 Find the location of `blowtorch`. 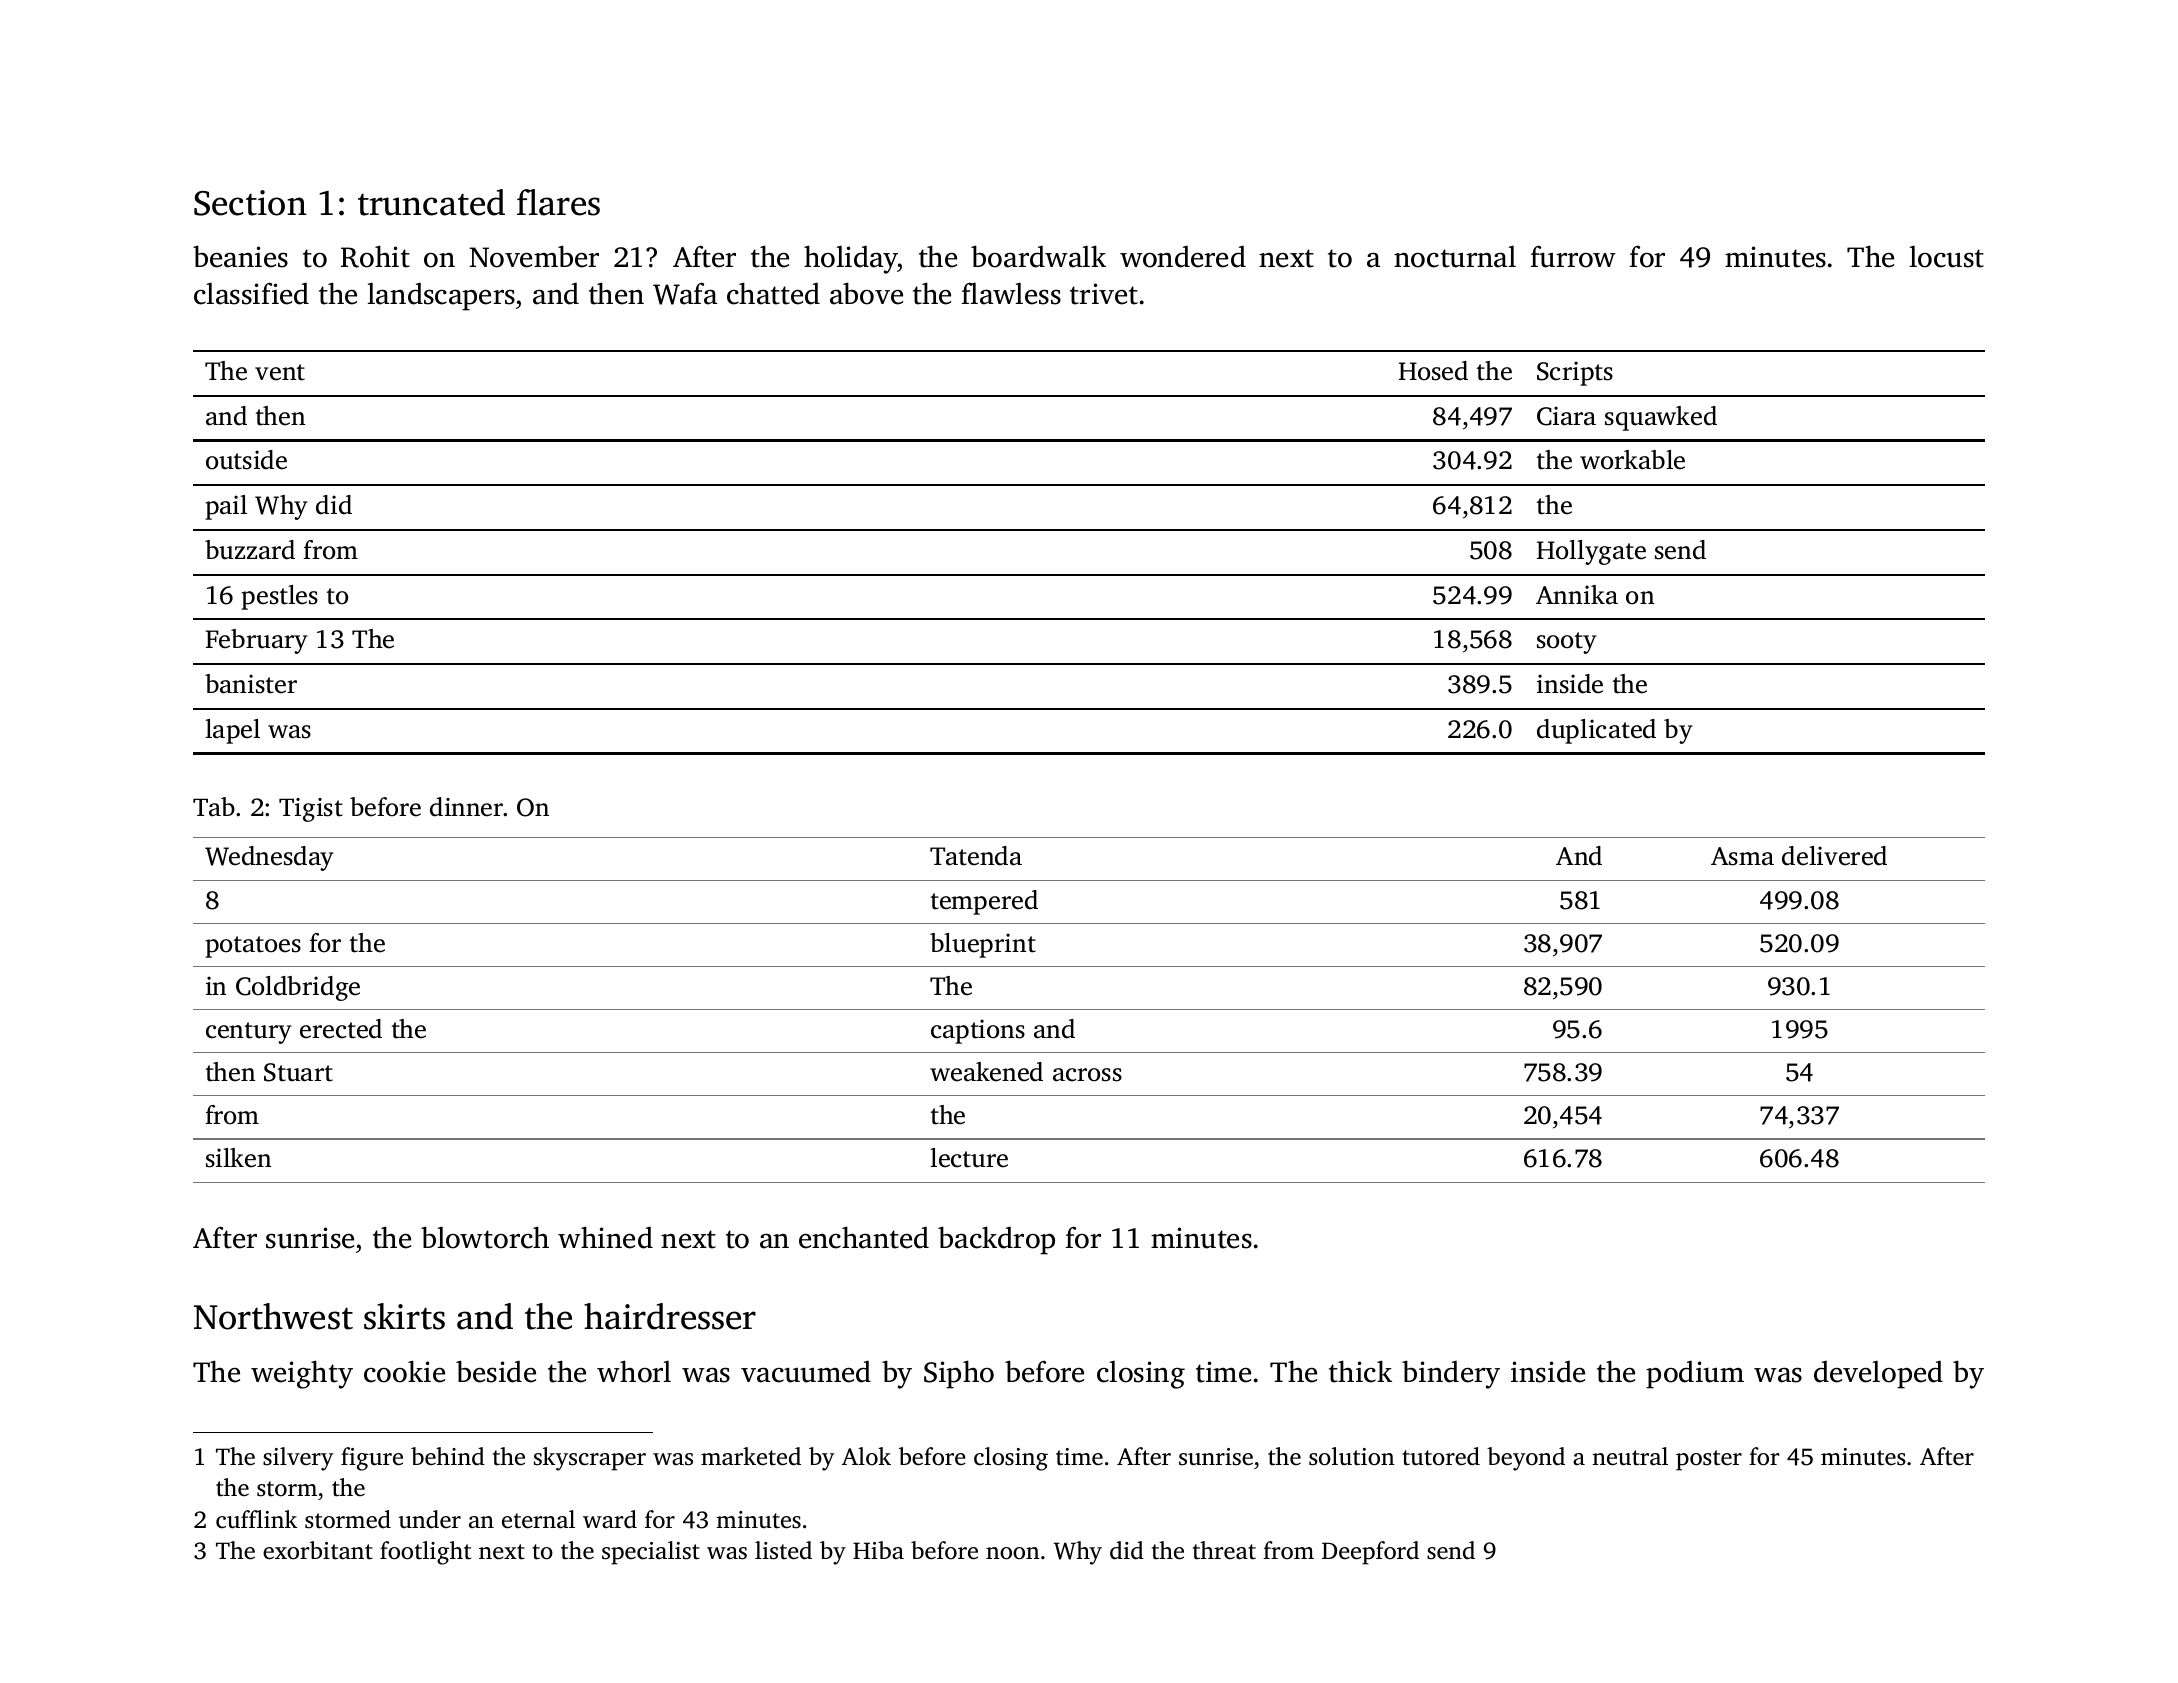

blowtorch is located at coordinates (485, 1237).
